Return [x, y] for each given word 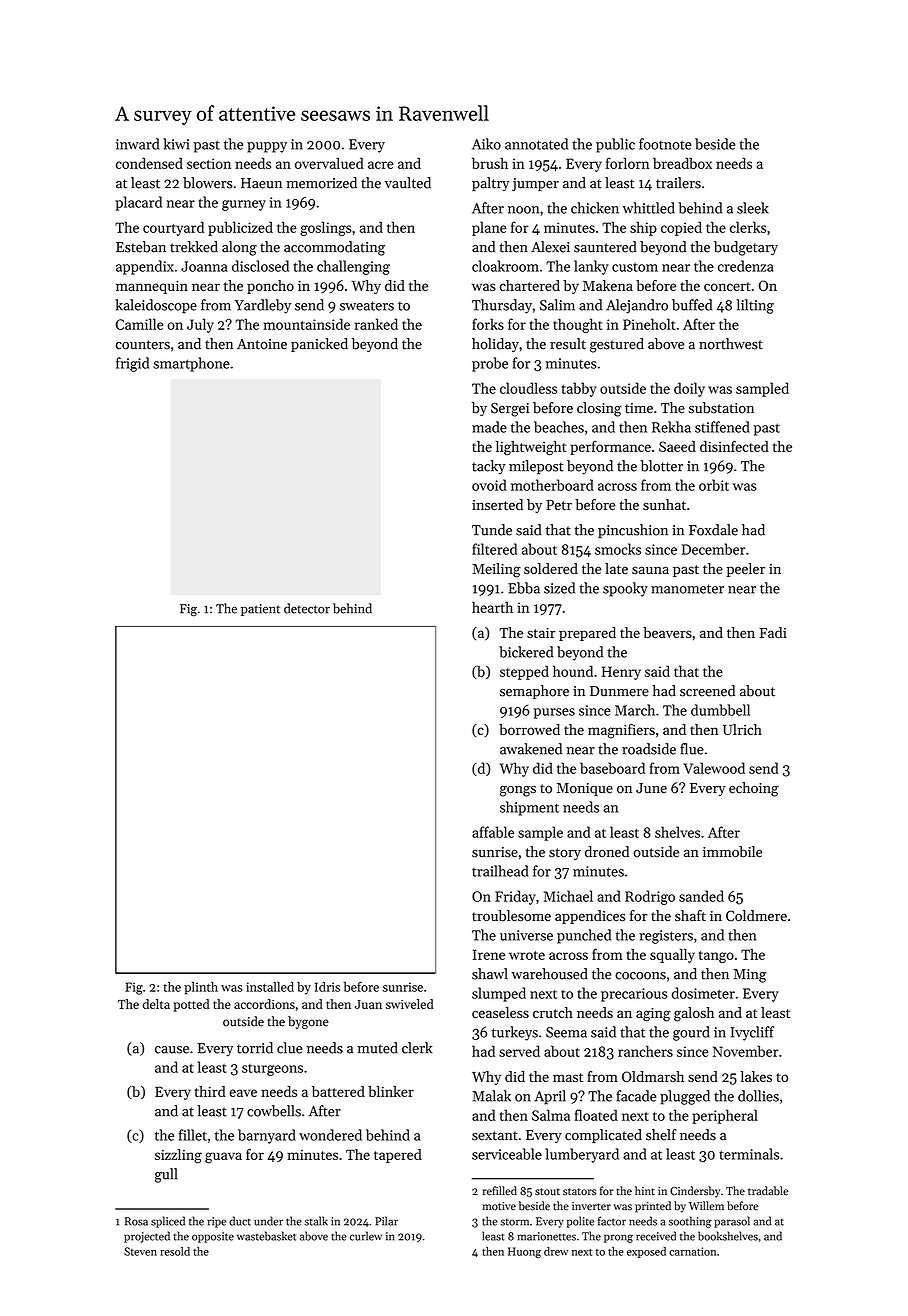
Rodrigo [650, 897]
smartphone [191, 364]
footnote [665, 144]
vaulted [407, 183]
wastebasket [266, 1236]
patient [260, 610]
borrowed [529, 729]
